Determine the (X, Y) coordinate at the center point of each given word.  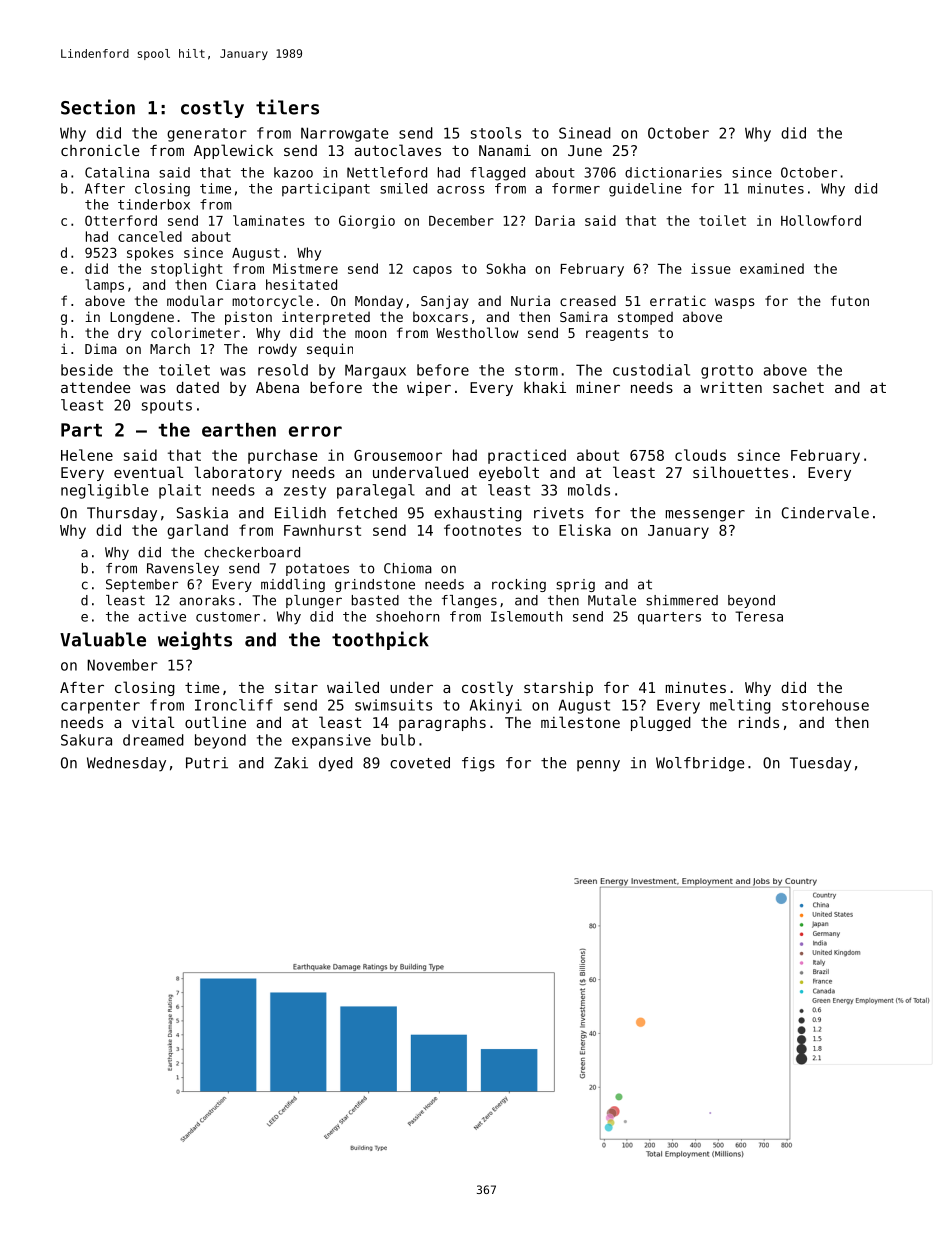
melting (740, 706)
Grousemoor (398, 455)
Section (98, 107)
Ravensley (183, 569)
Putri (207, 763)
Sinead (585, 133)
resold (283, 370)
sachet (798, 387)
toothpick (380, 640)
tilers (287, 107)
